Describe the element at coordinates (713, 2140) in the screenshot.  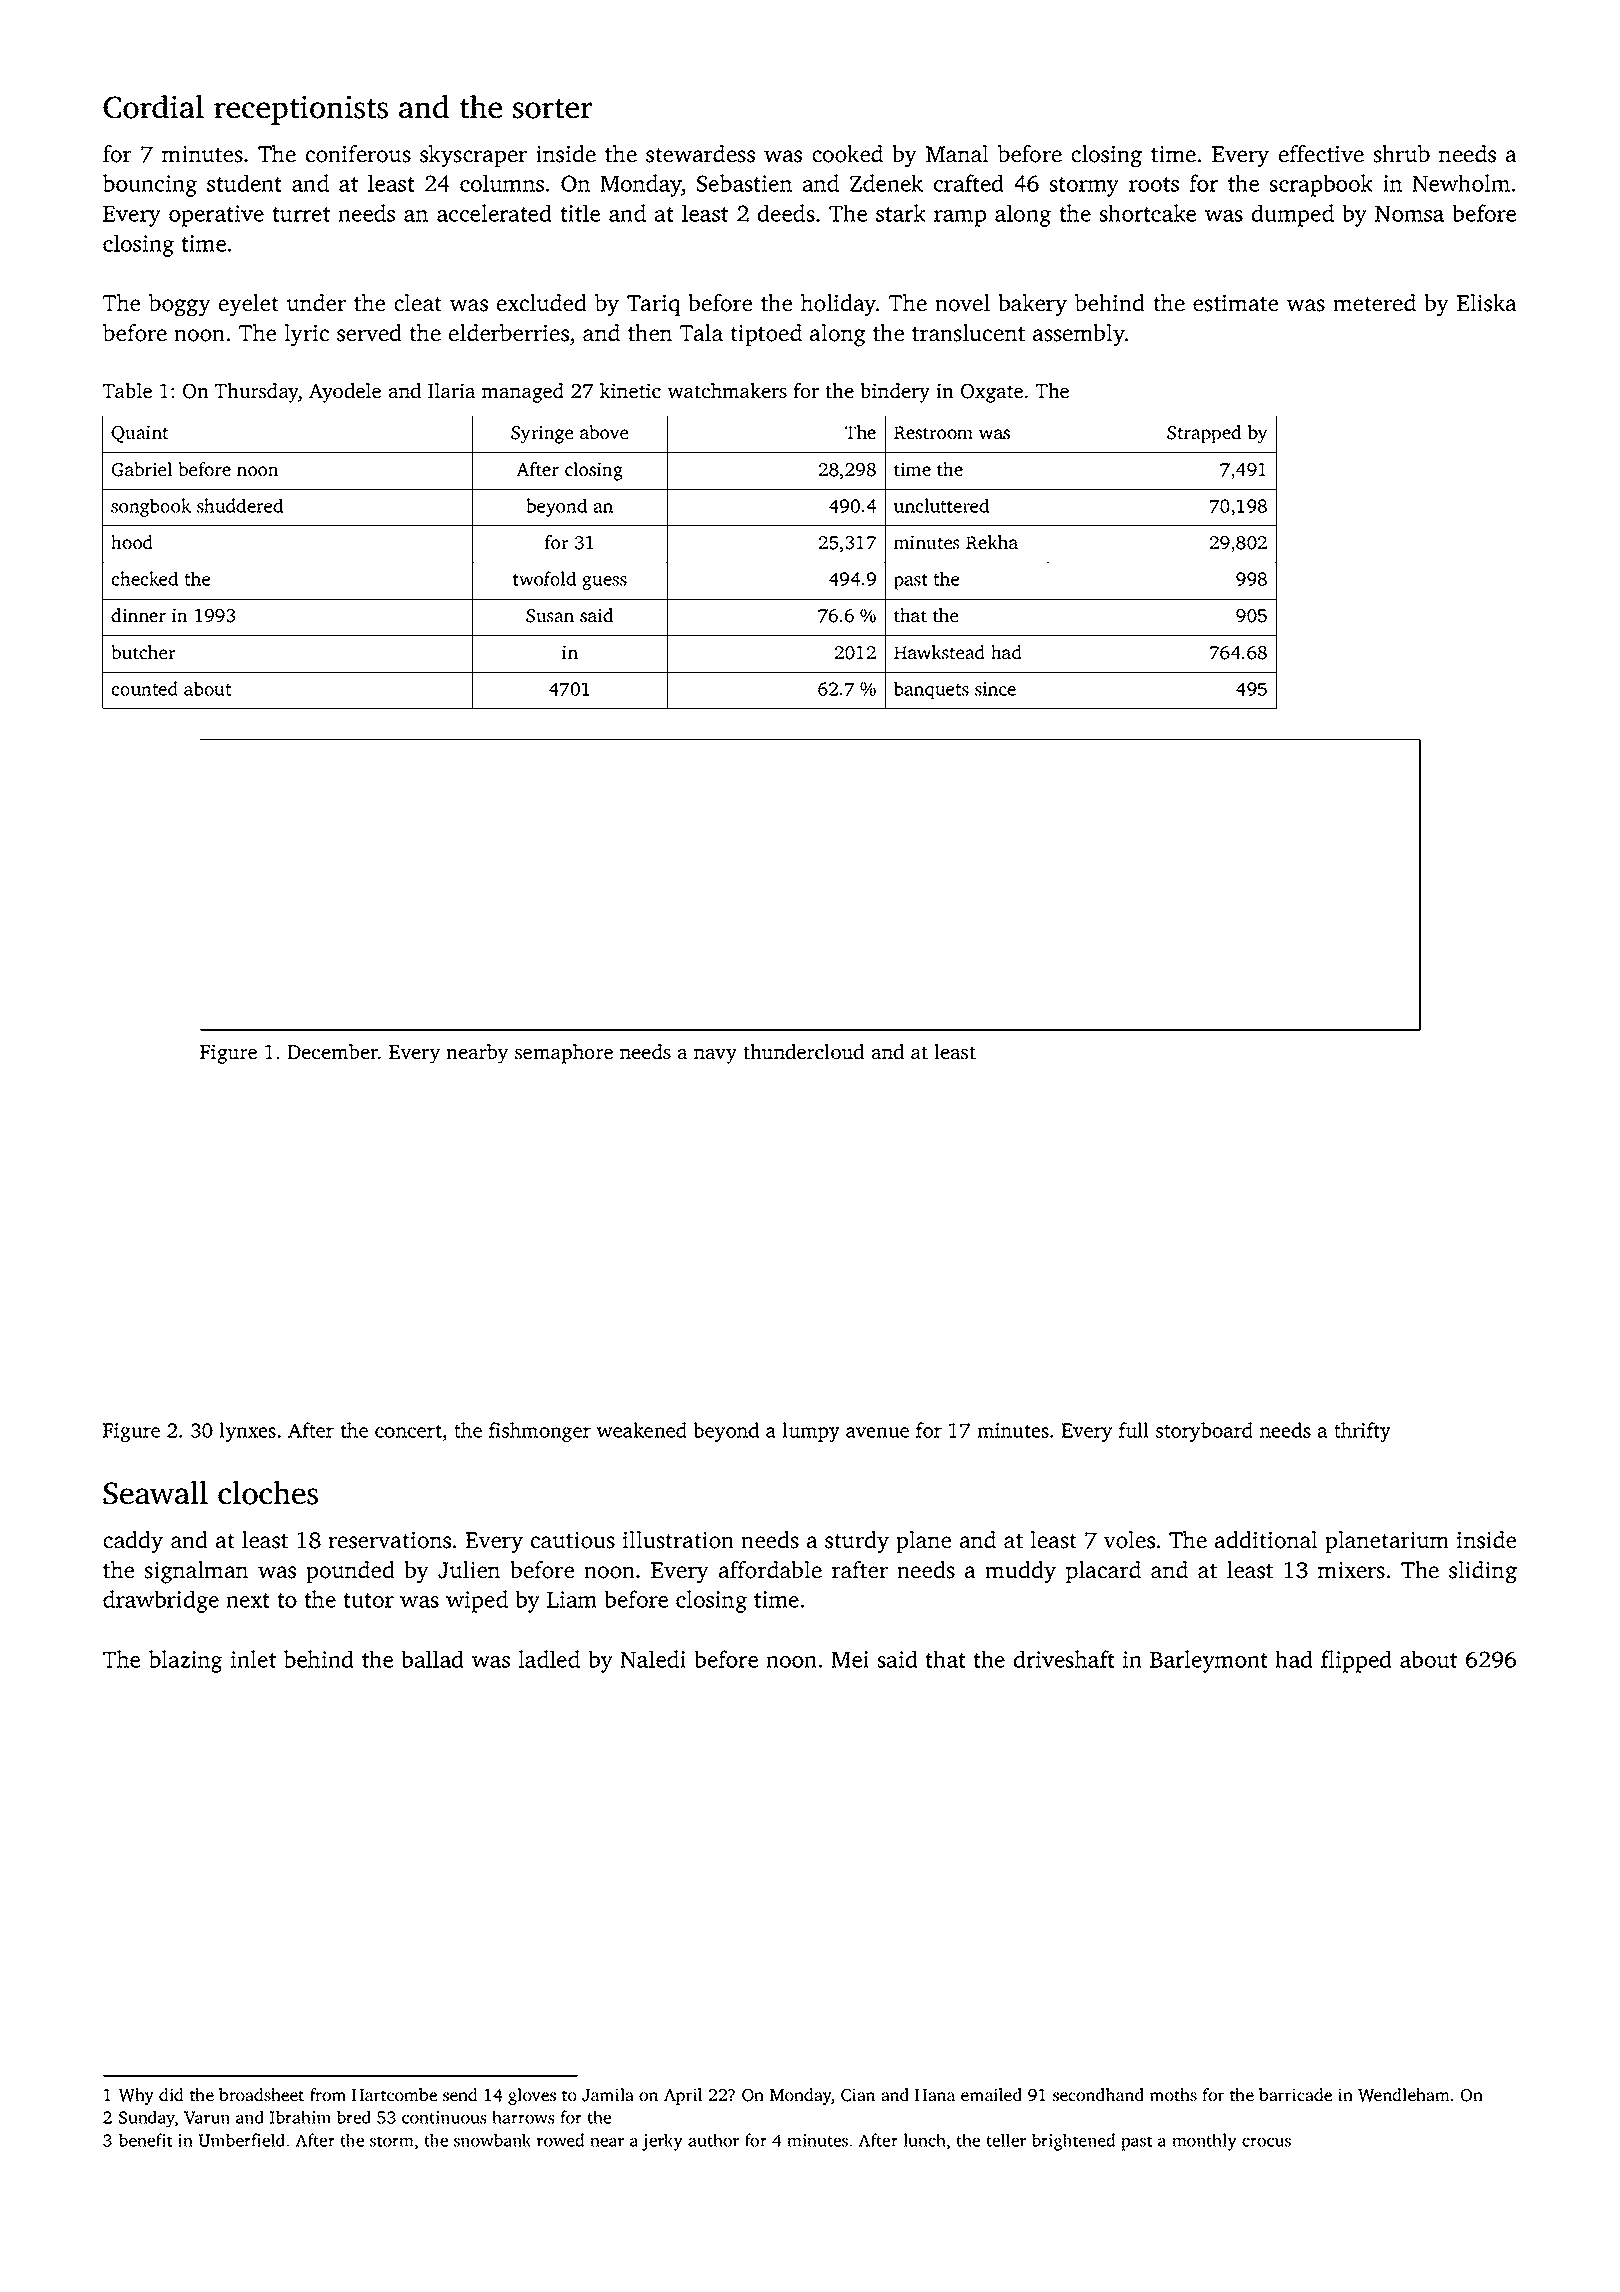
I see `author` at that location.
